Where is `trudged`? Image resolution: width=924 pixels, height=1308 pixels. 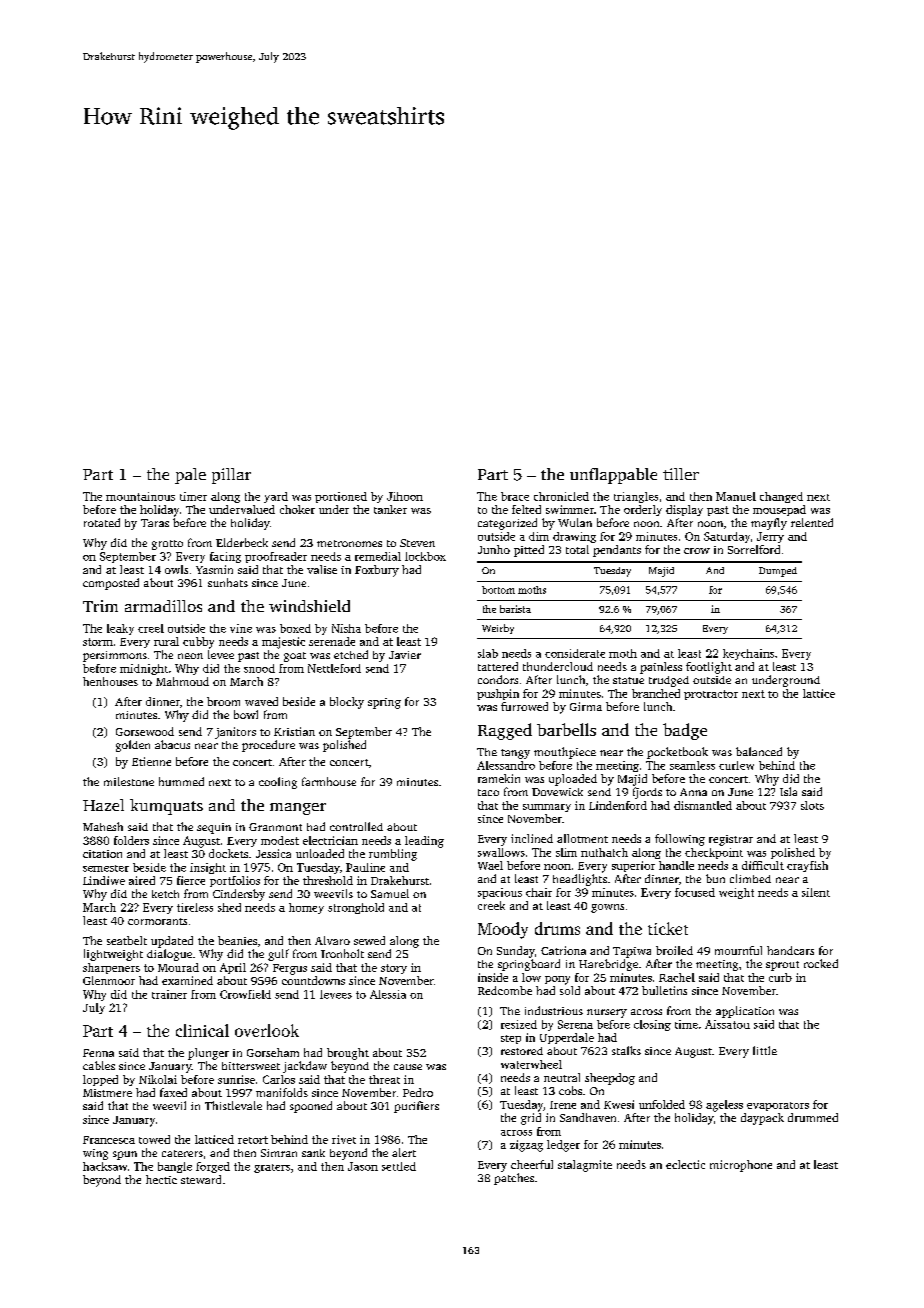 trudged is located at coordinates (669, 681).
